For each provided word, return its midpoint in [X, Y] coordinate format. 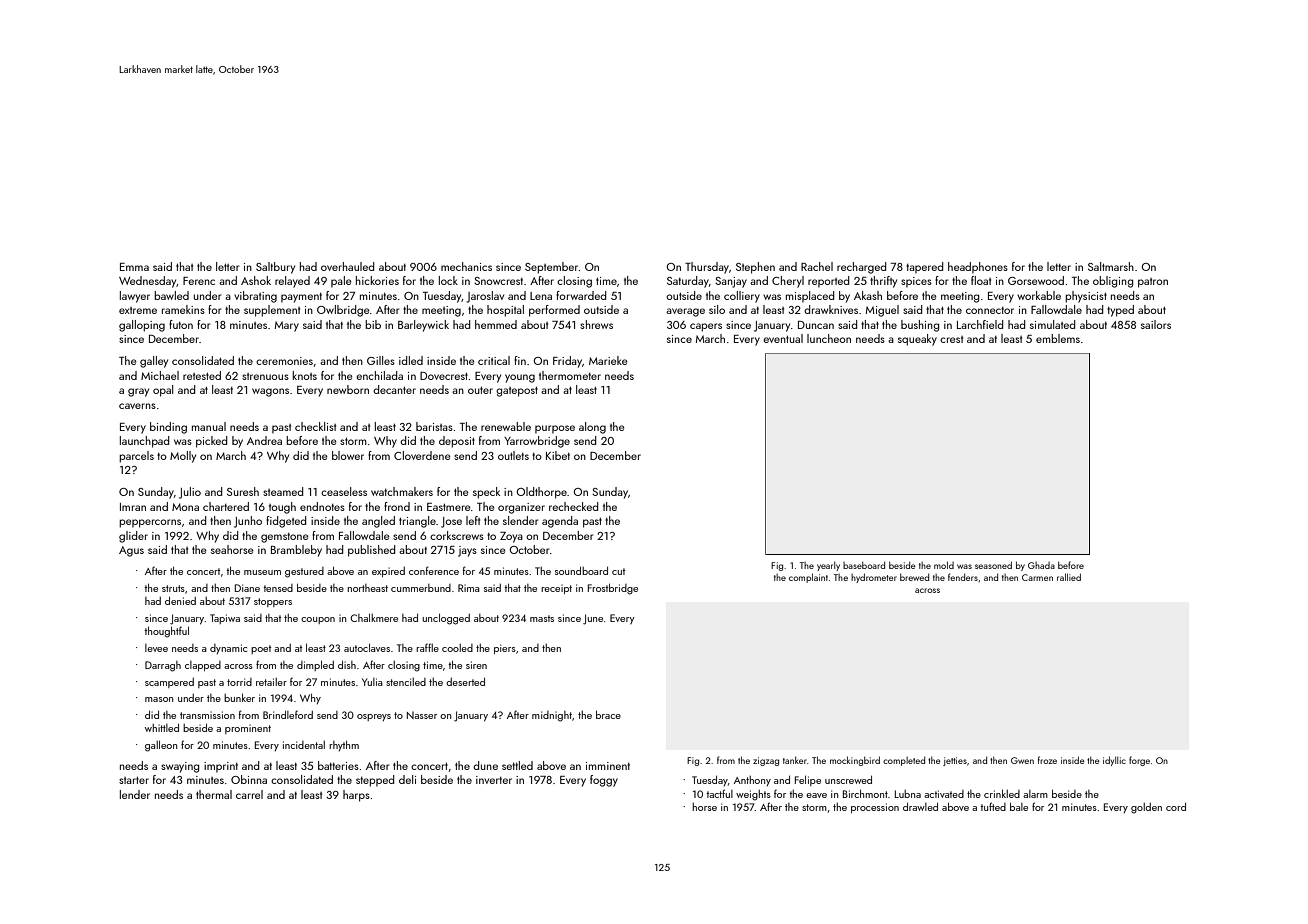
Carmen [1037, 577]
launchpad [145, 442]
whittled [162, 727]
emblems [1058, 338]
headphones [978, 268]
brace [608, 714]
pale [341, 282]
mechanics [466, 266]
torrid [239, 682]
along [592, 428]
